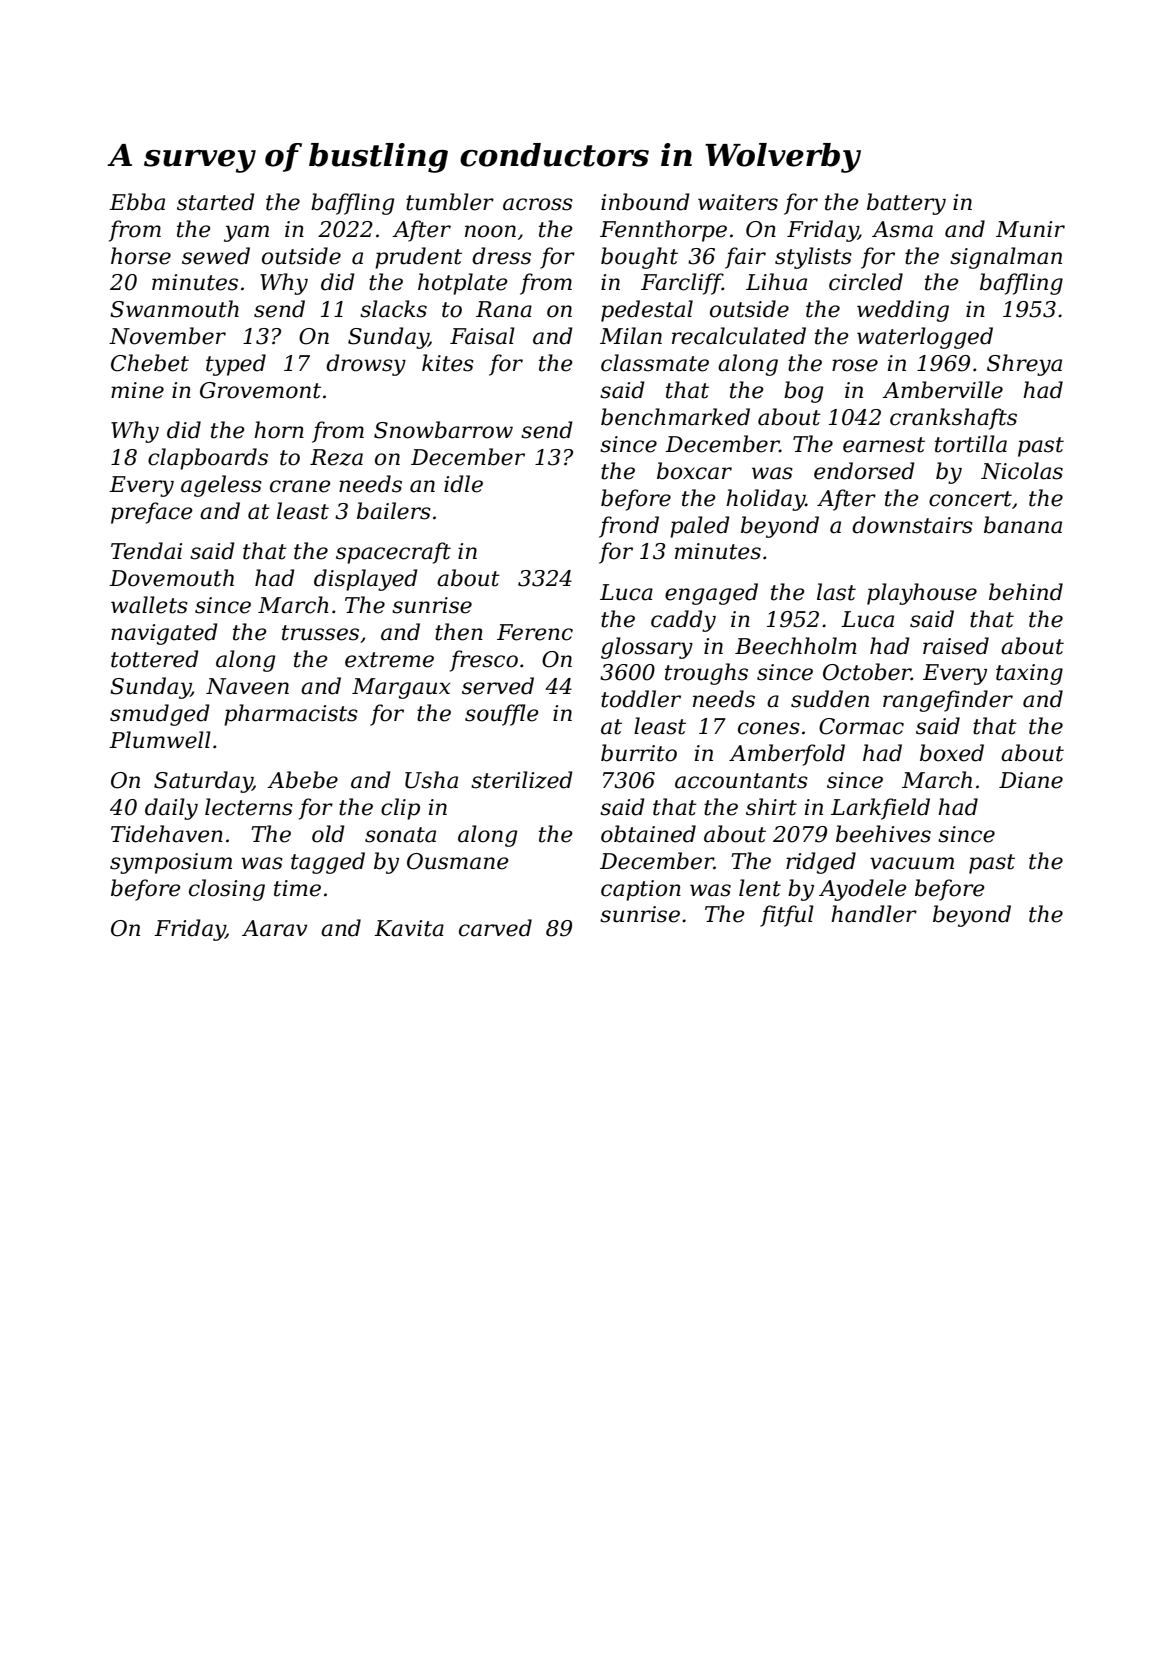  What do you see at coordinates (694, 471) in the document?
I see `boxcar` at bounding box center [694, 471].
